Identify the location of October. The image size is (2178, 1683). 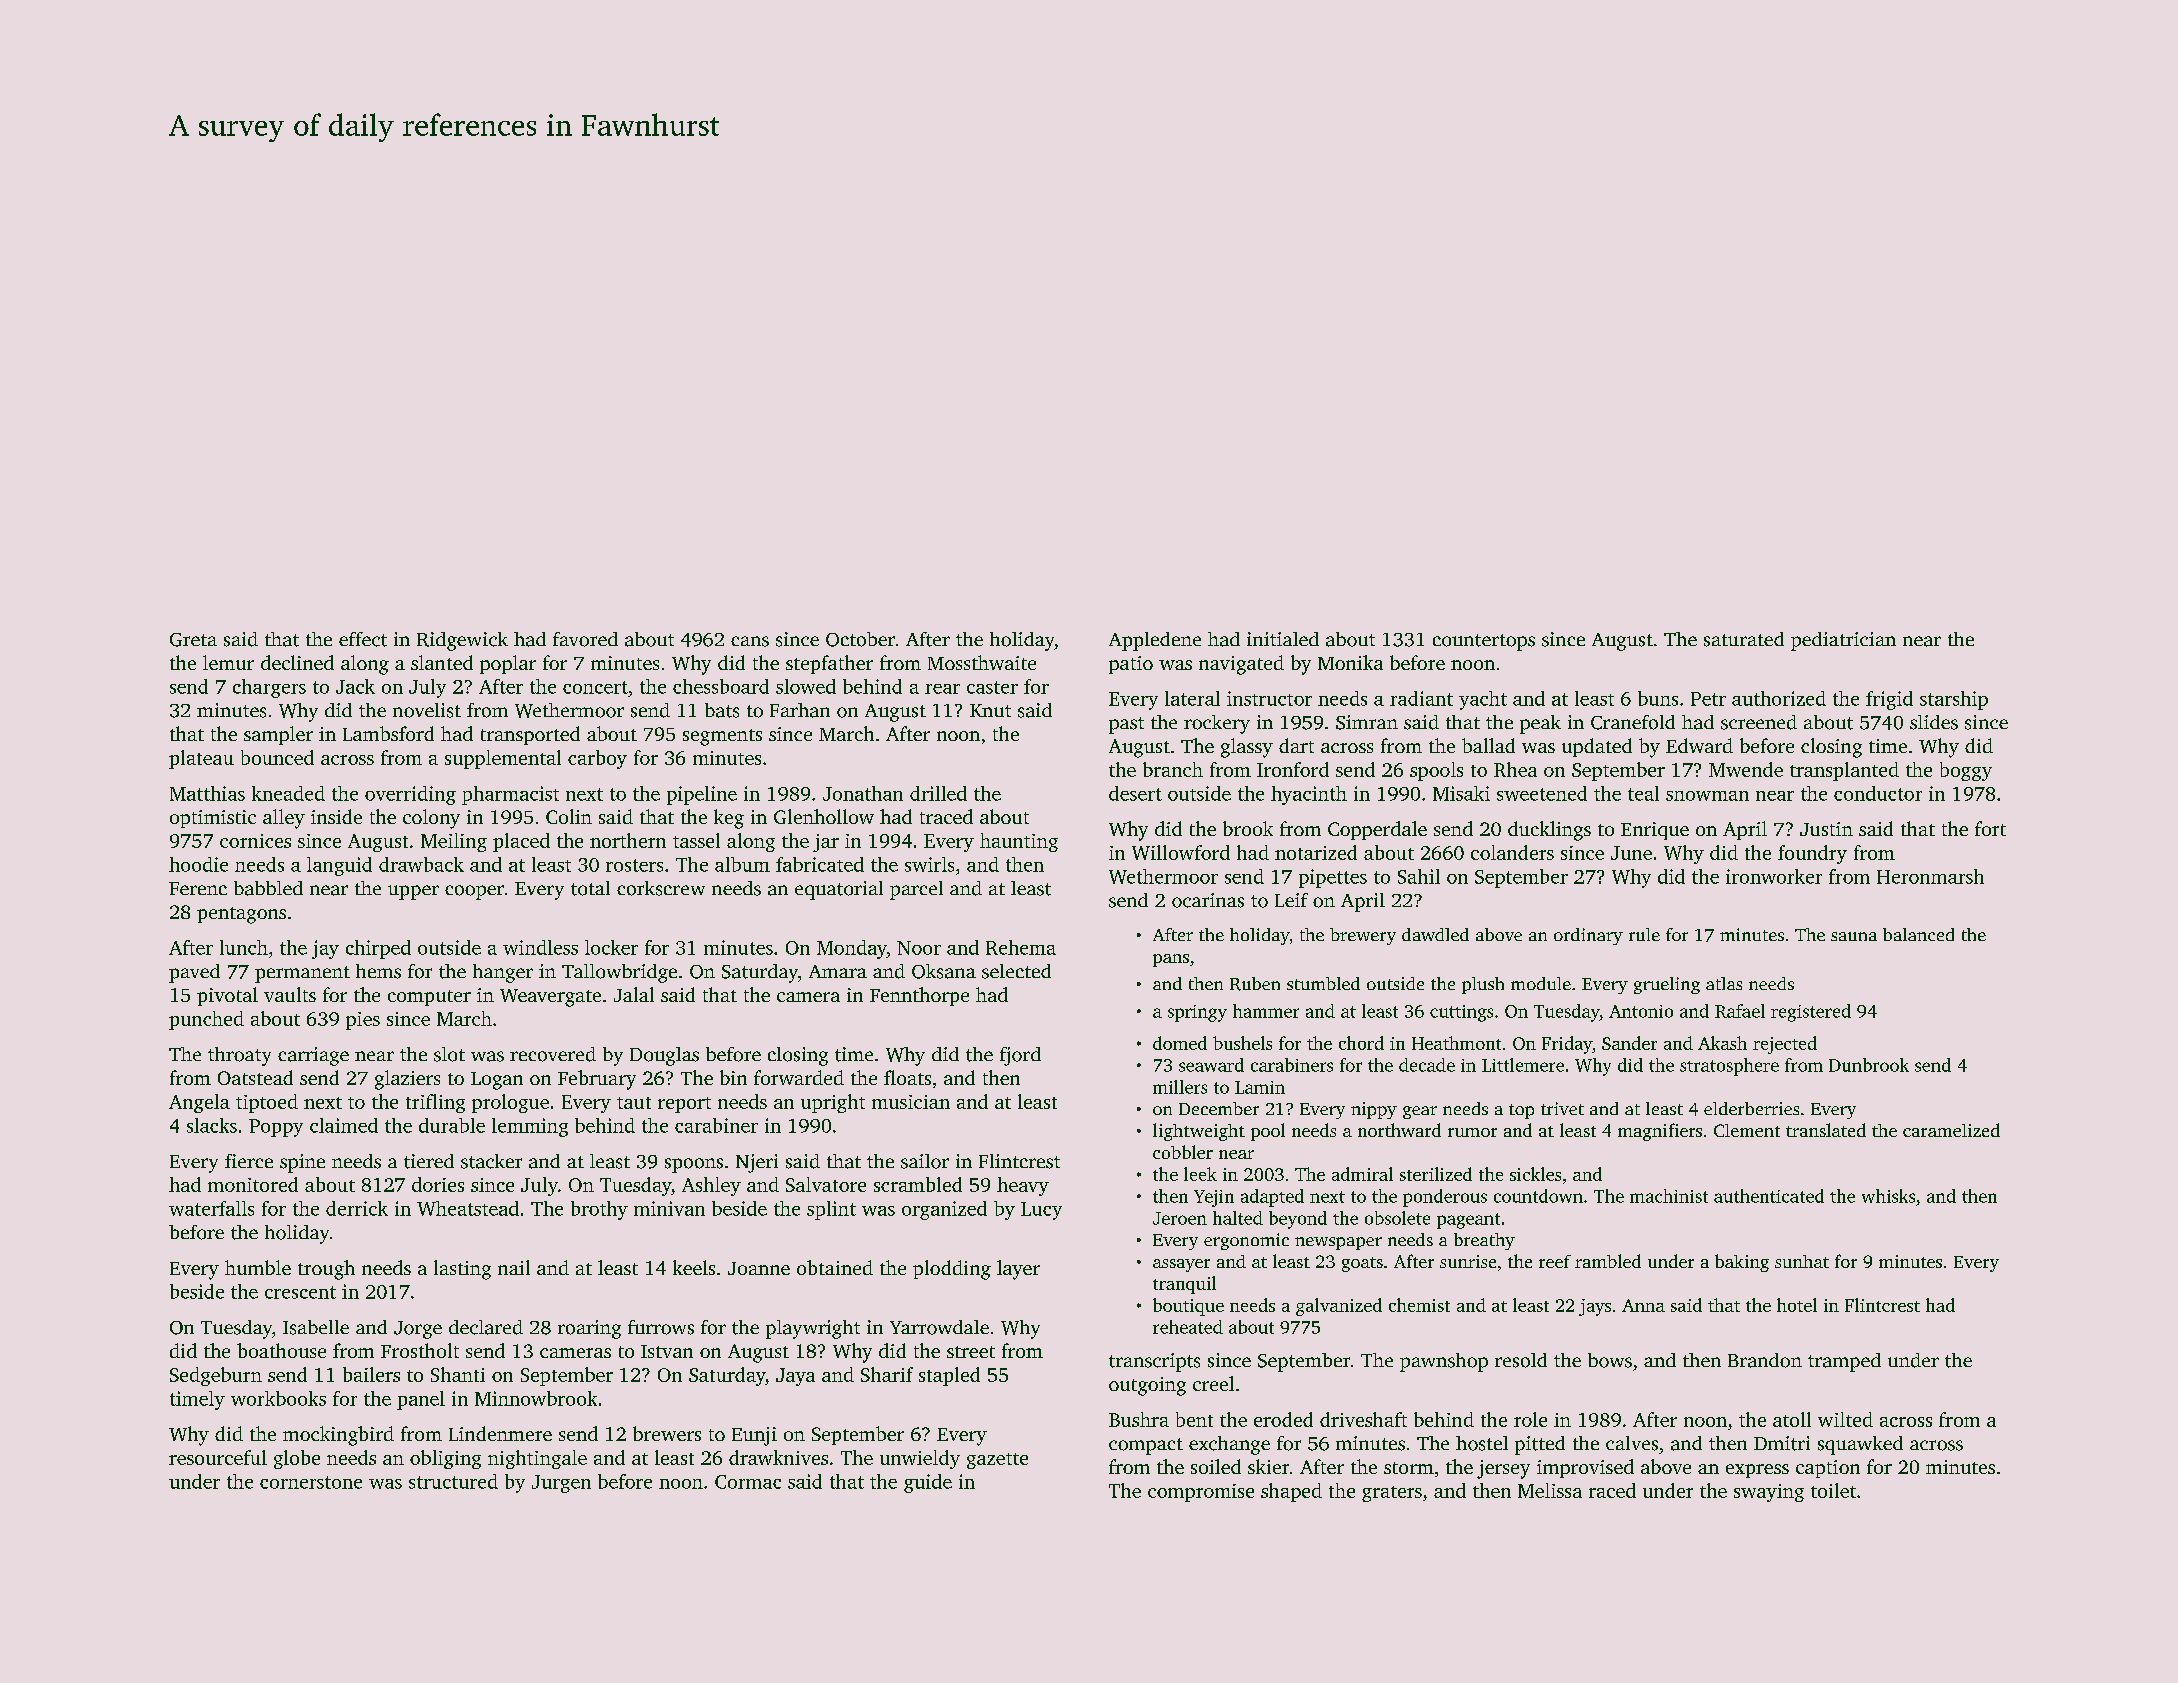
(860, 639).
